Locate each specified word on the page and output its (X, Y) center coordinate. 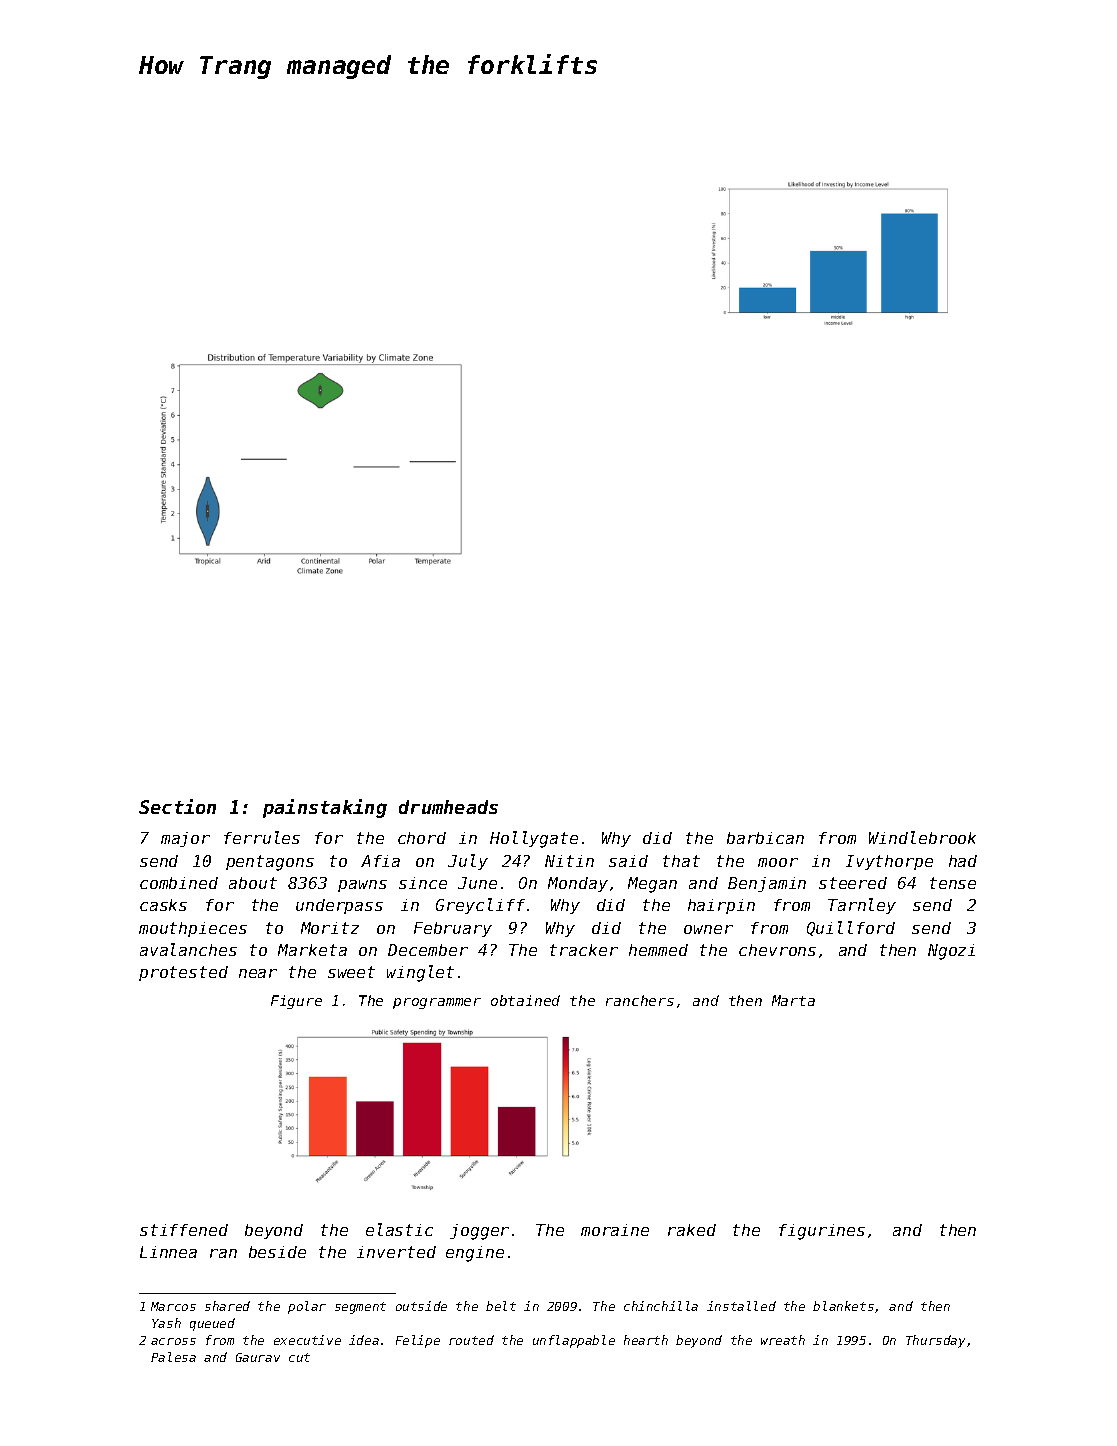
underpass (339, 906)
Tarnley (862, 906)
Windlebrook (922, 837)
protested (183, 973)
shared (227, 1306)
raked (692, 1230)
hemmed (658, 950)
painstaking (325, 808)
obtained (525, 1000)
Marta (793, 1000)
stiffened (184, 1230)
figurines (822, 1232)
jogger (479, 1232)
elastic (399, 1229)
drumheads (448, 807)
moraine (615, 1230)
